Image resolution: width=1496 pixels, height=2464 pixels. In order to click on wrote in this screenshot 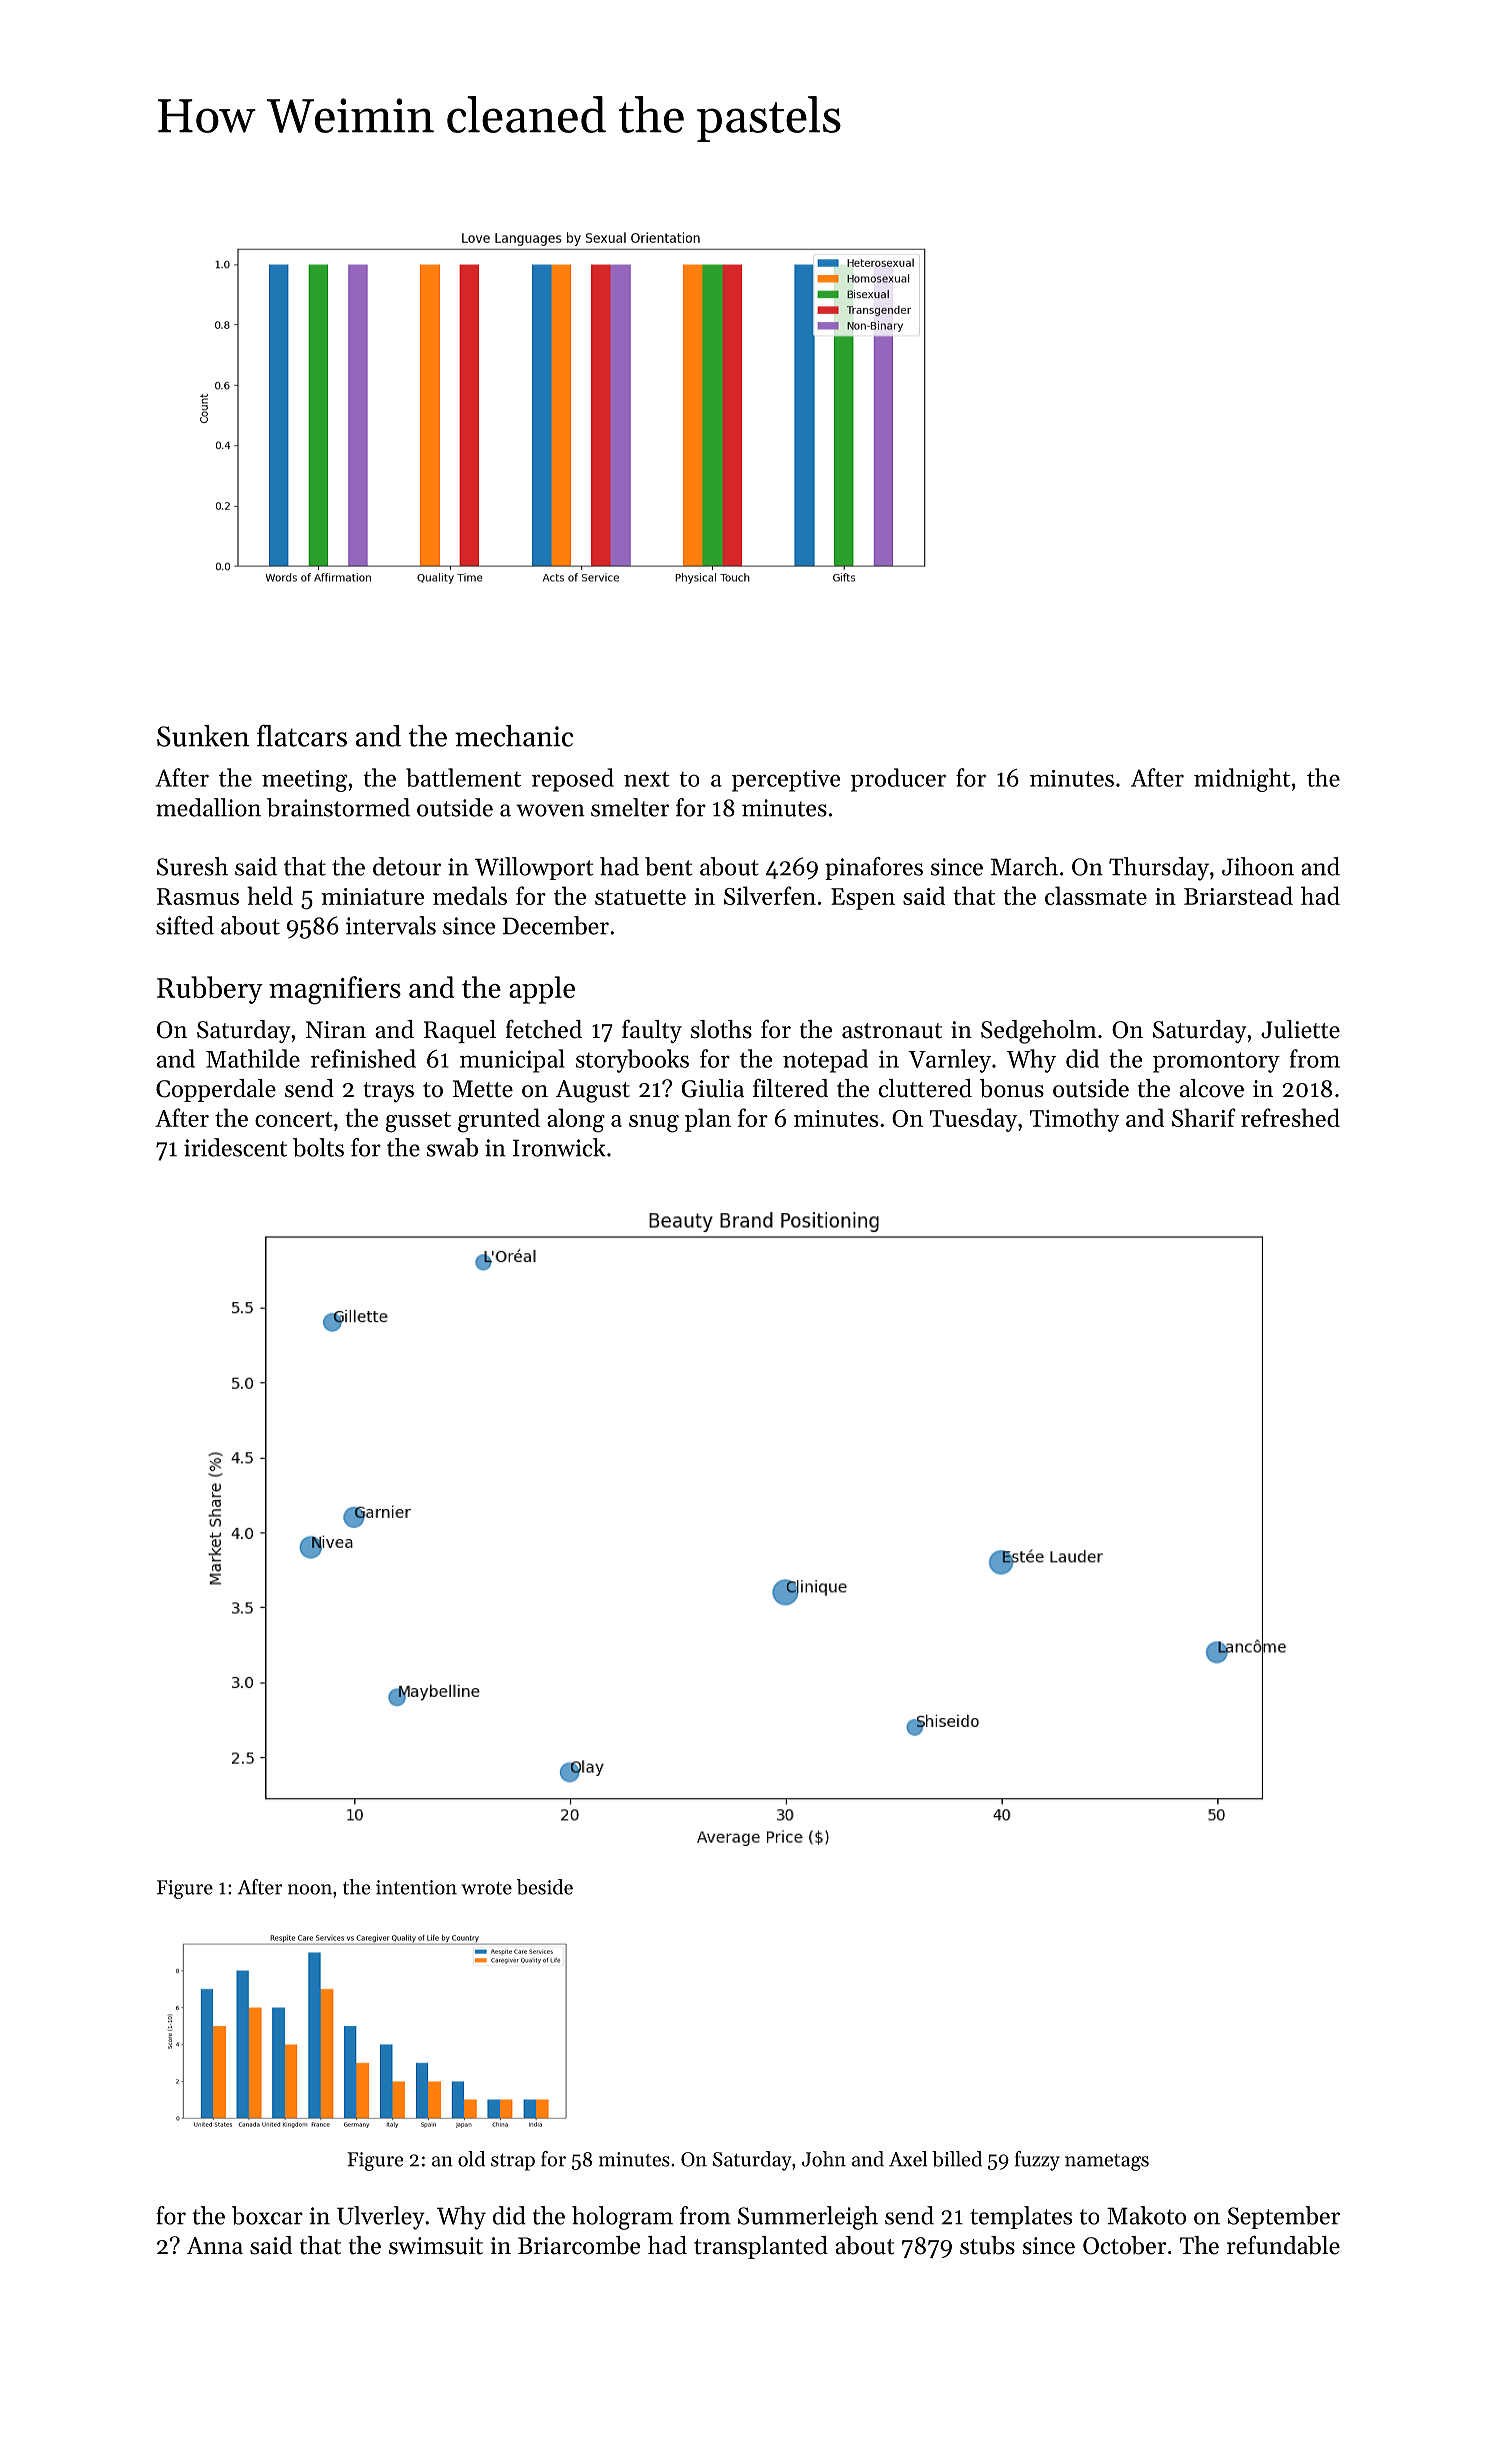, I will do `click(486, 1888)`.
